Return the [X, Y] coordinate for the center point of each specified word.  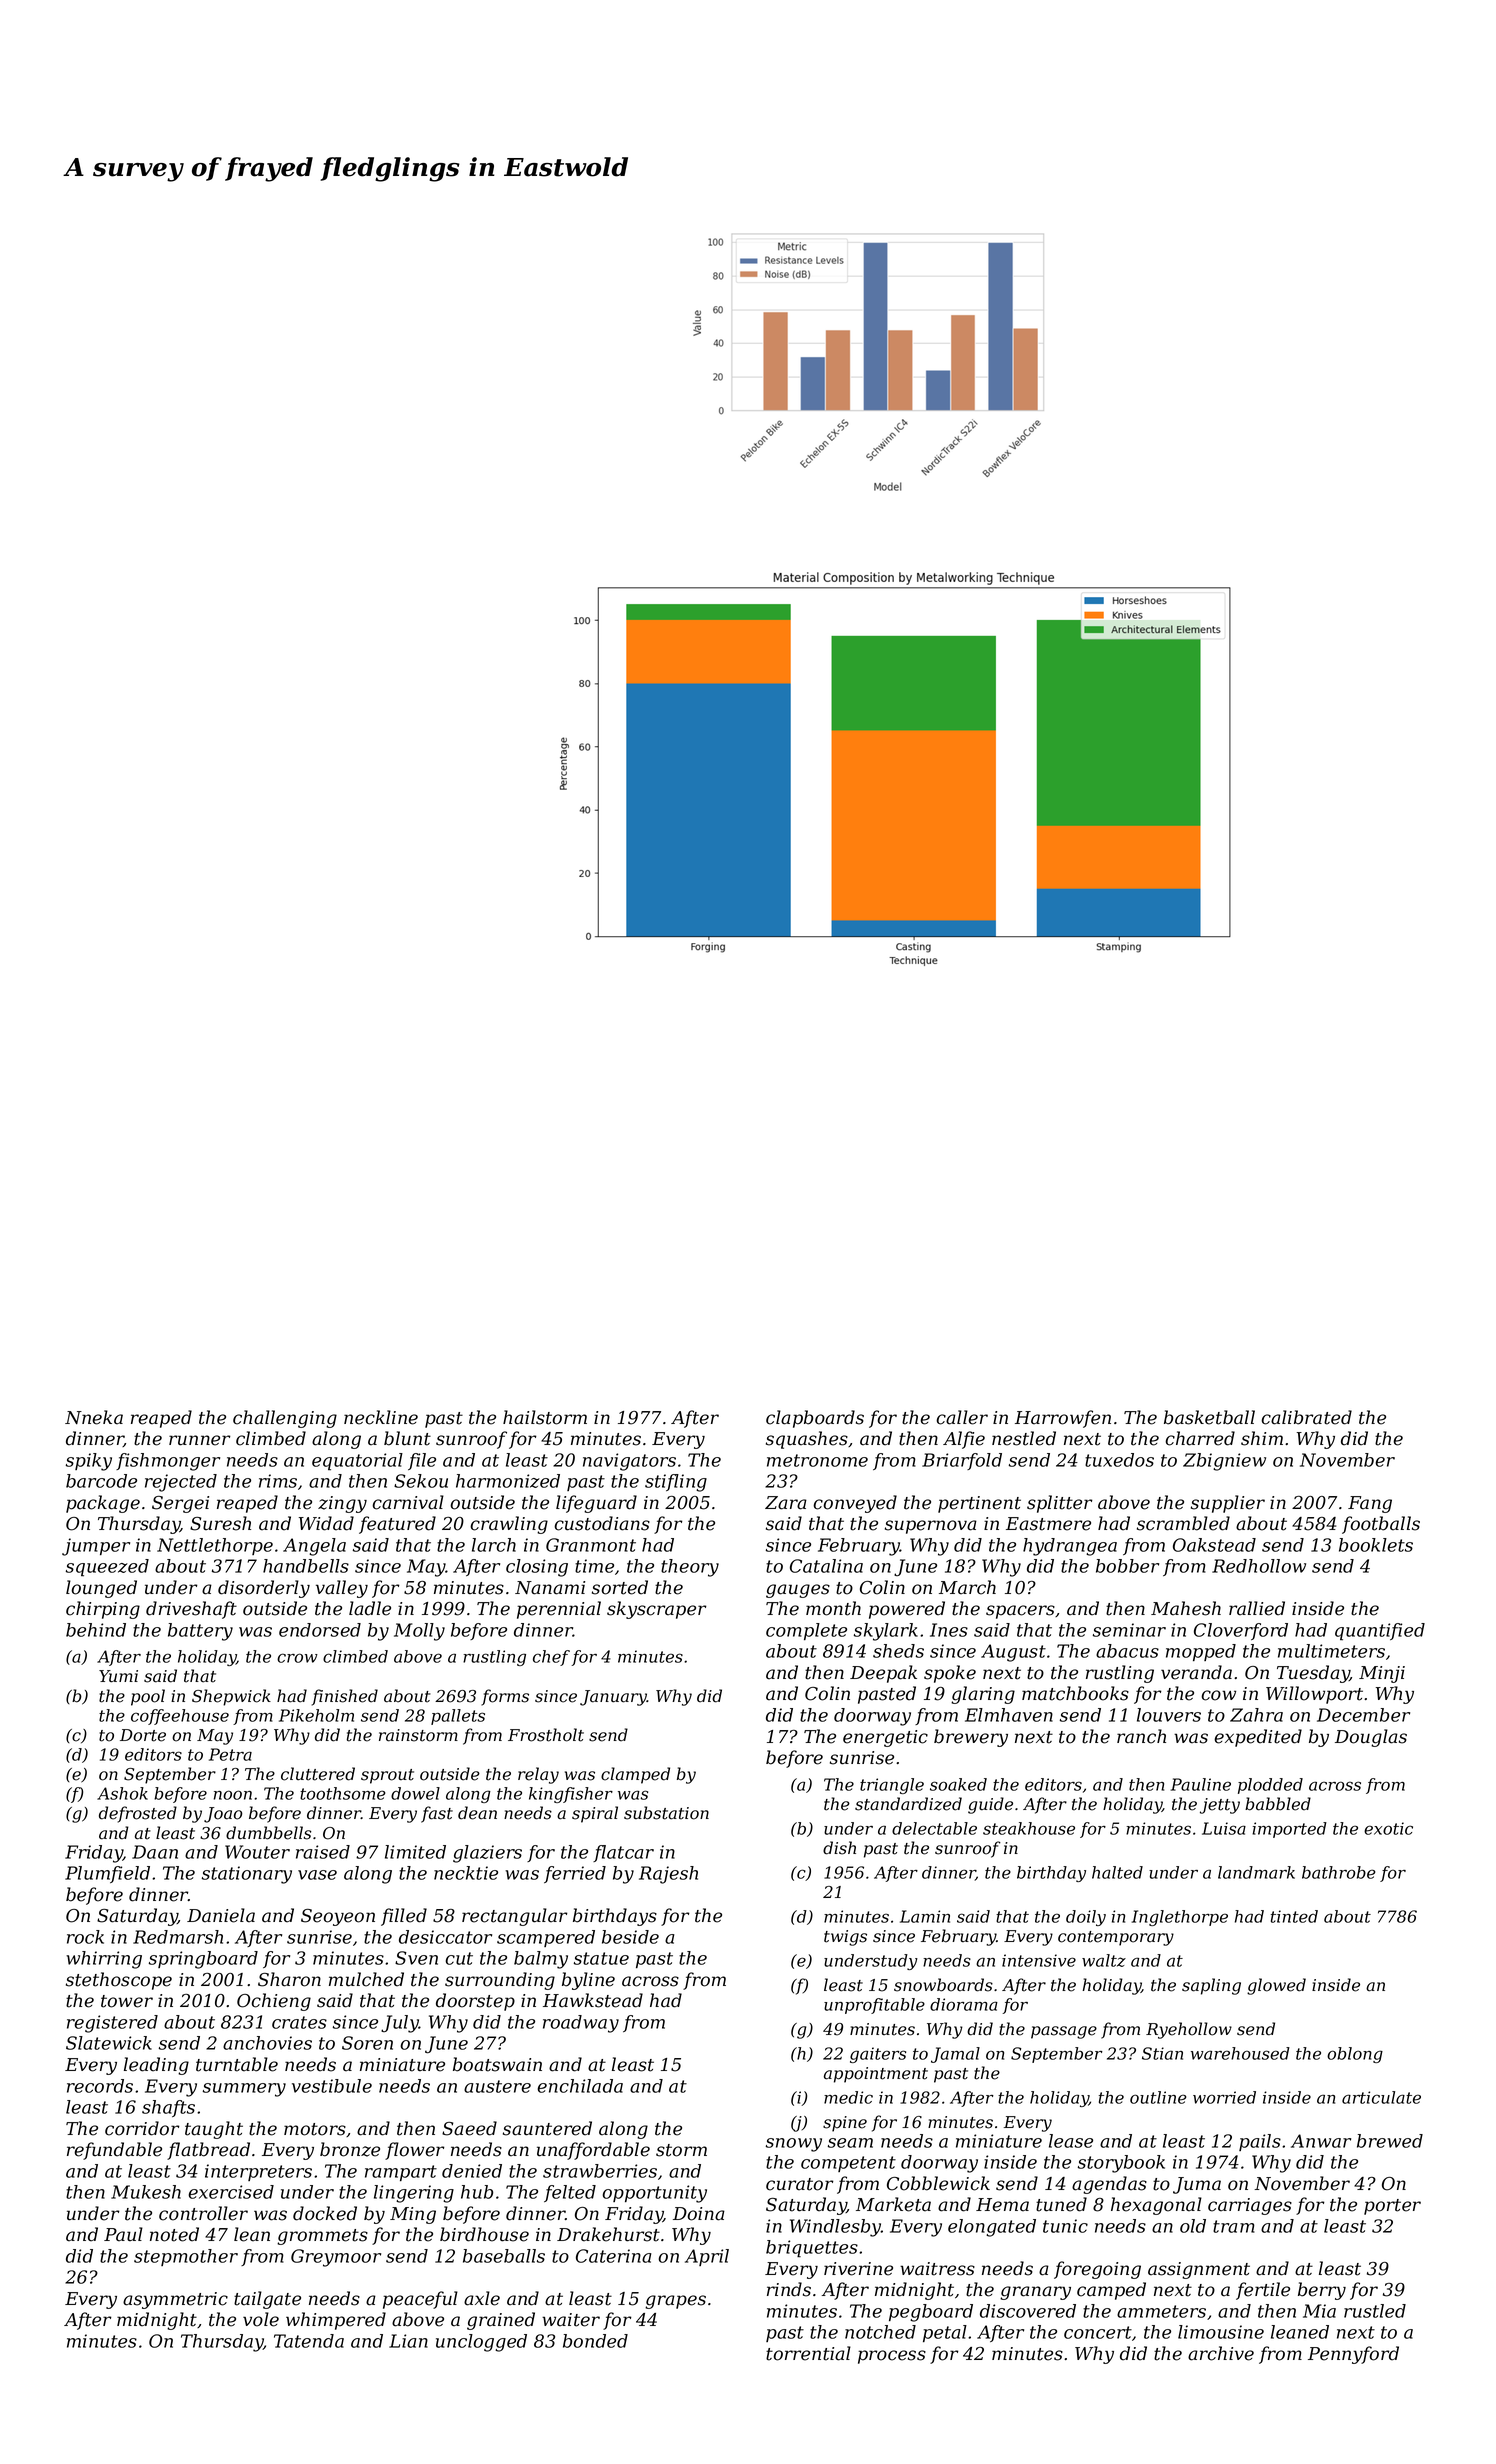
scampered [546, 1938]
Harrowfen [1063, 1419]
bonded [595, 2341]
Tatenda [309, 2341]
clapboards [815, 1419]
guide [990, 1805]
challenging [285, 1419]
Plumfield [107, 1874]
